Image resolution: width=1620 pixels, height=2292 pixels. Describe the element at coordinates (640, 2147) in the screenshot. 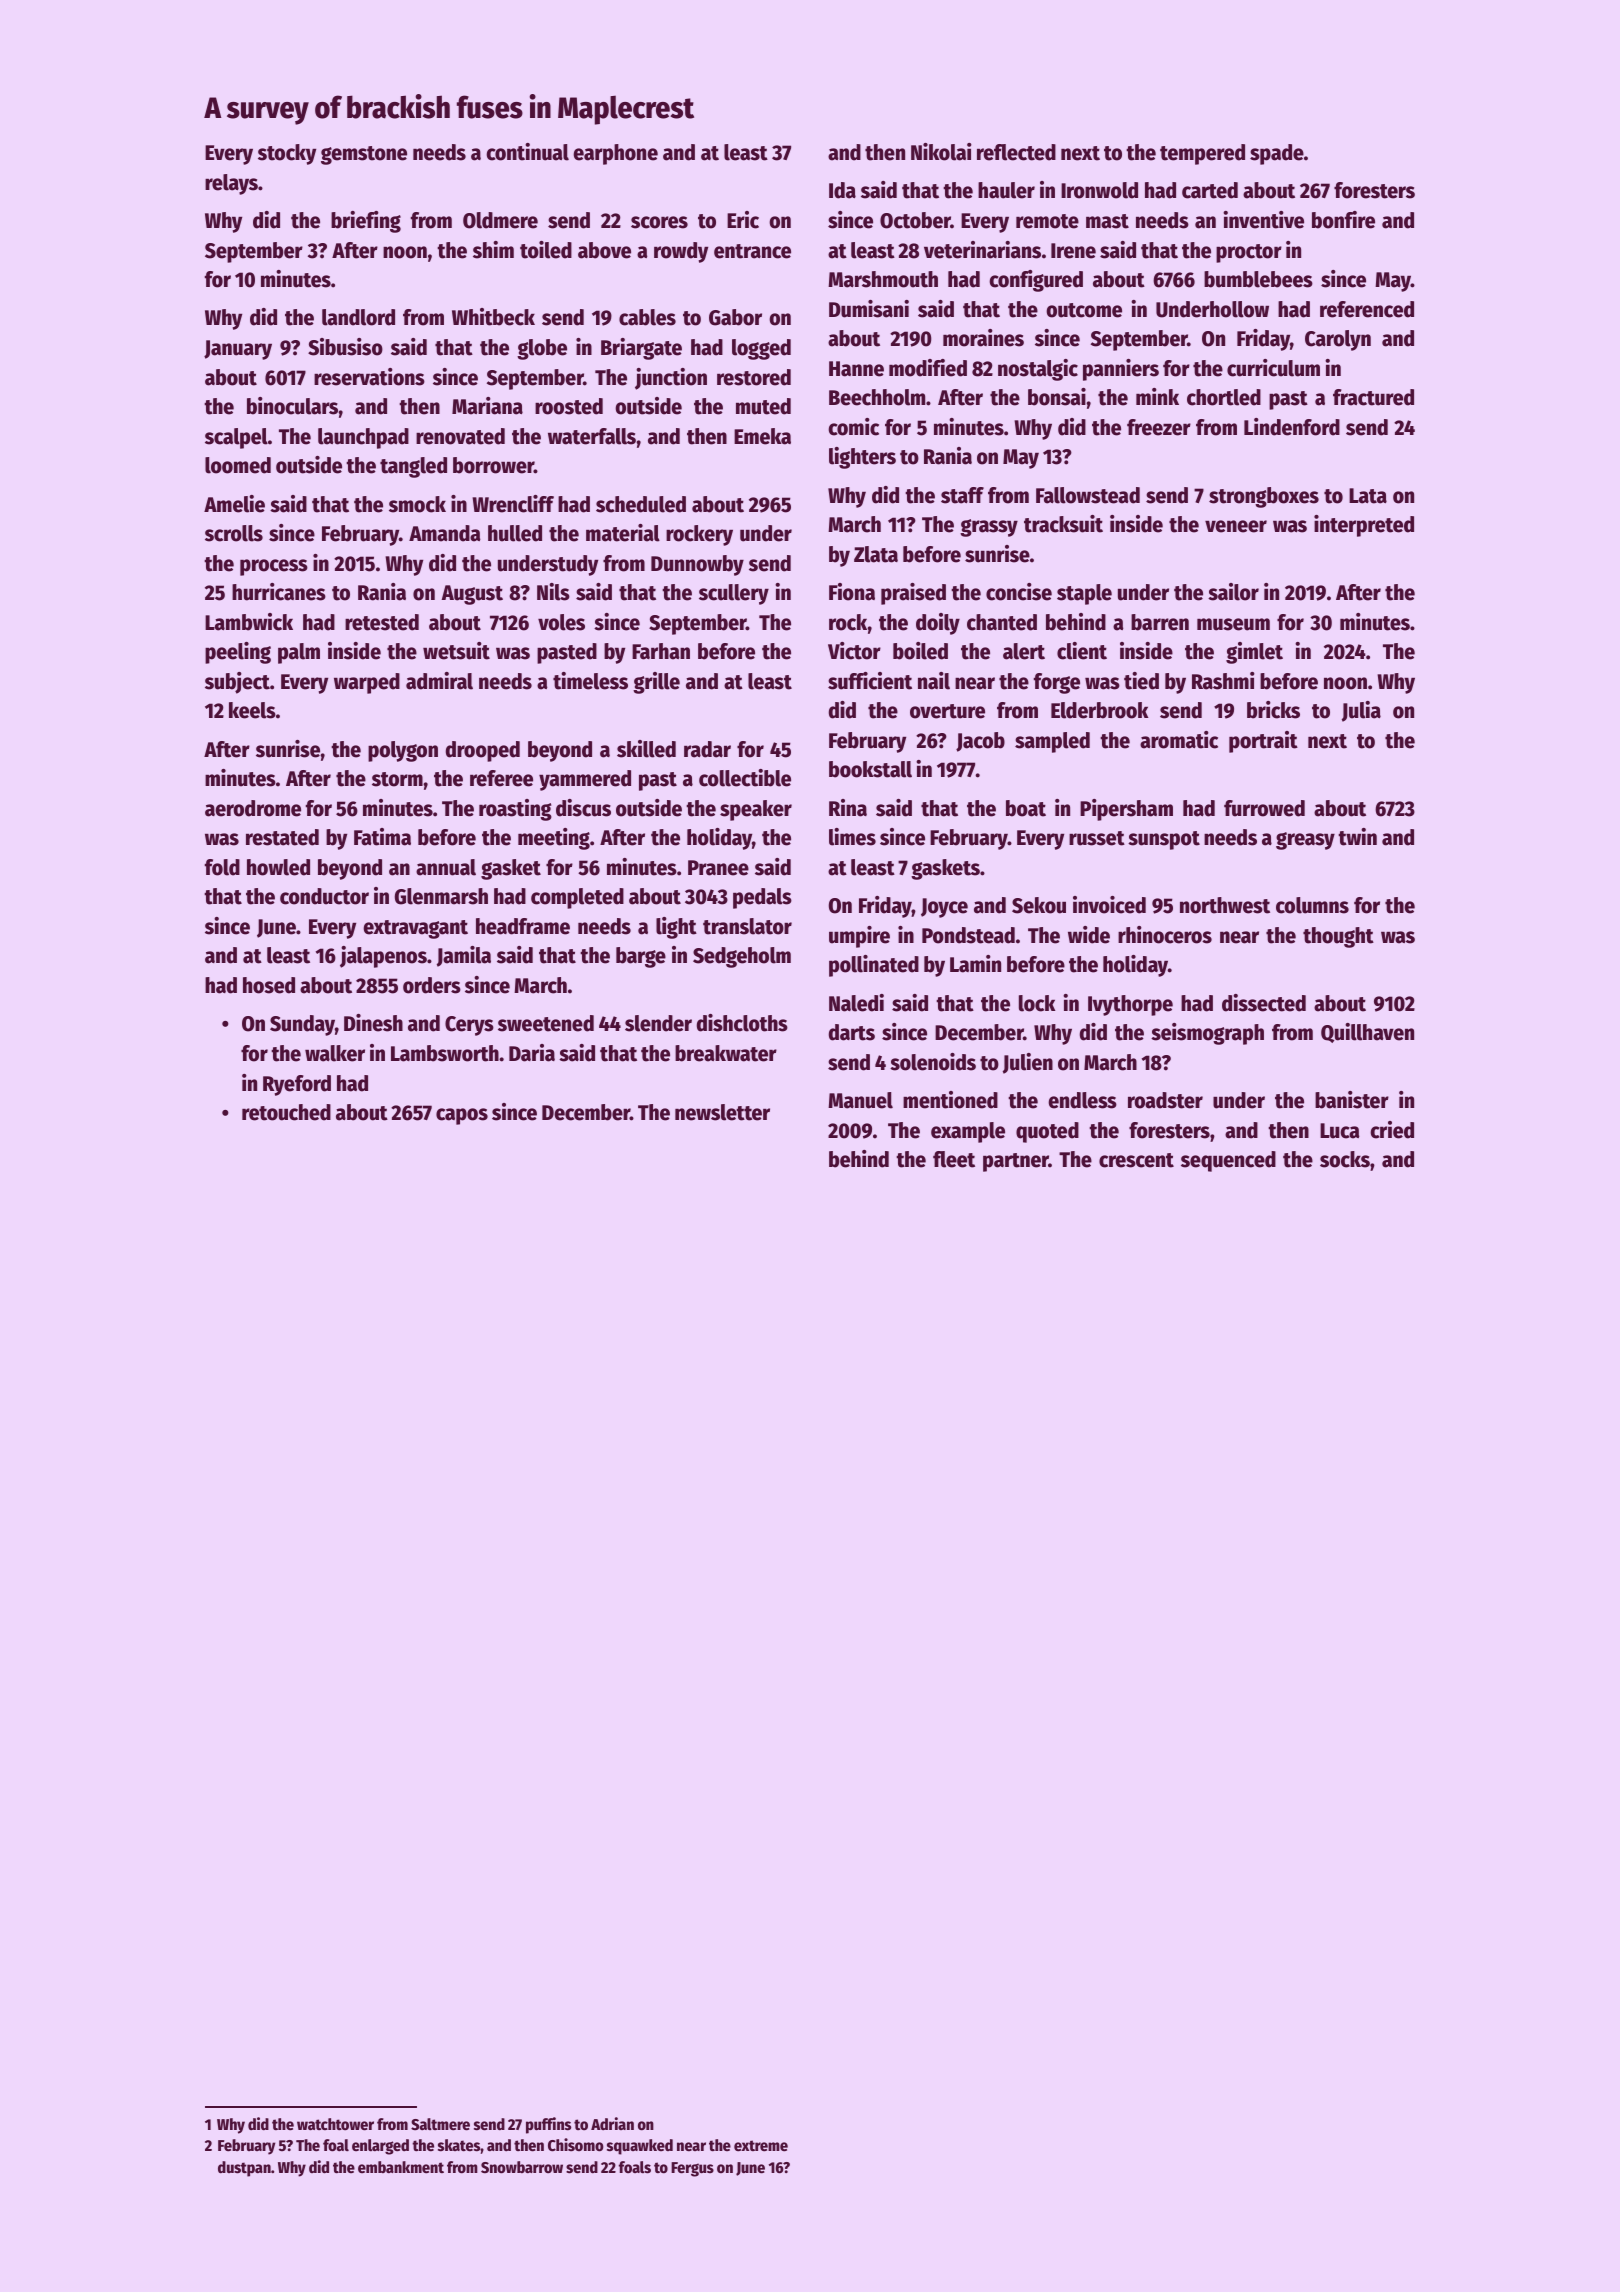

I see `squawked` at that location.
